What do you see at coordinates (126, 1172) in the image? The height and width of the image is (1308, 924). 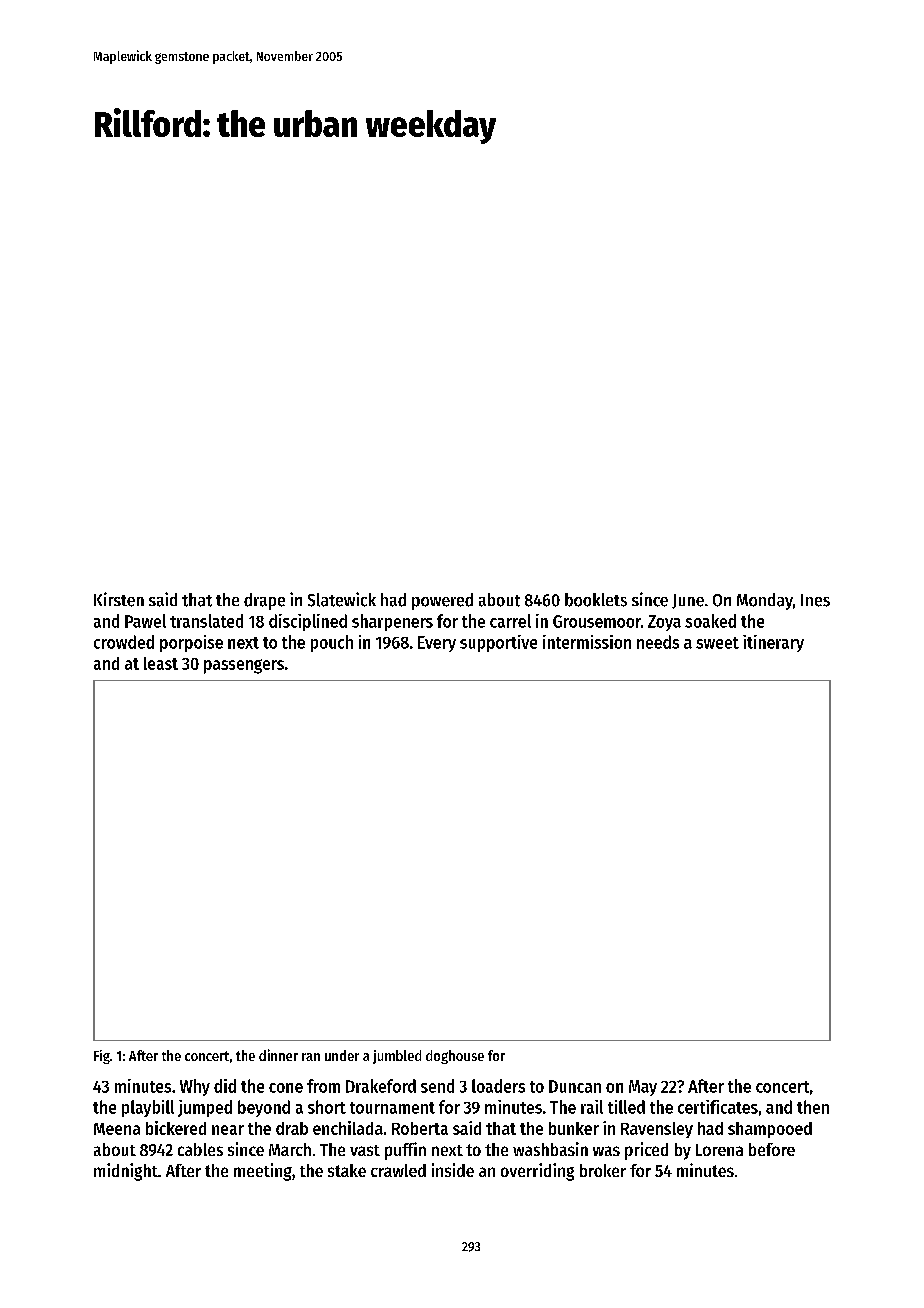 I see `midnight` at bounding box center [126, 1172].
